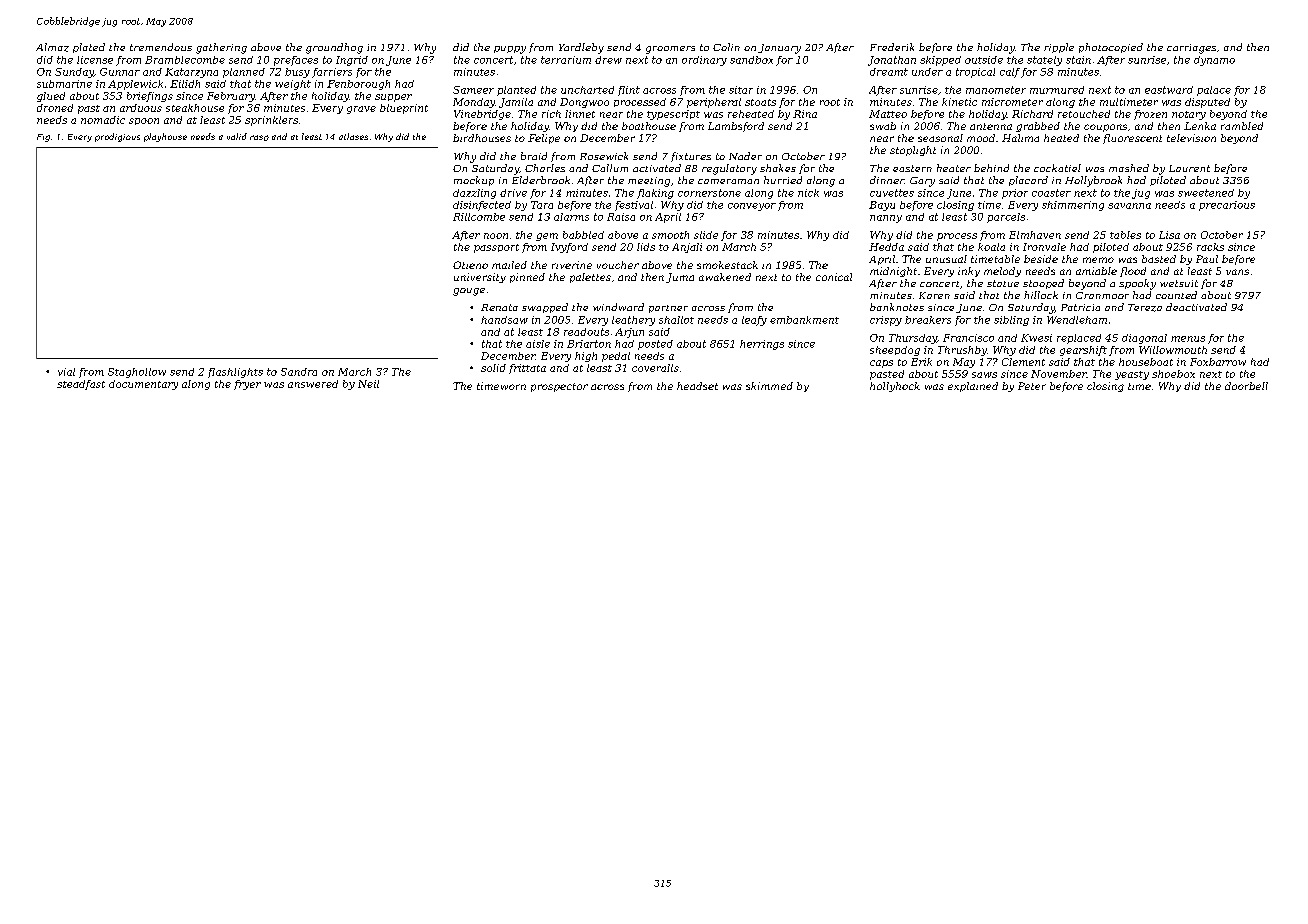  I want to click on wetsuit, so click(1179, 283).
